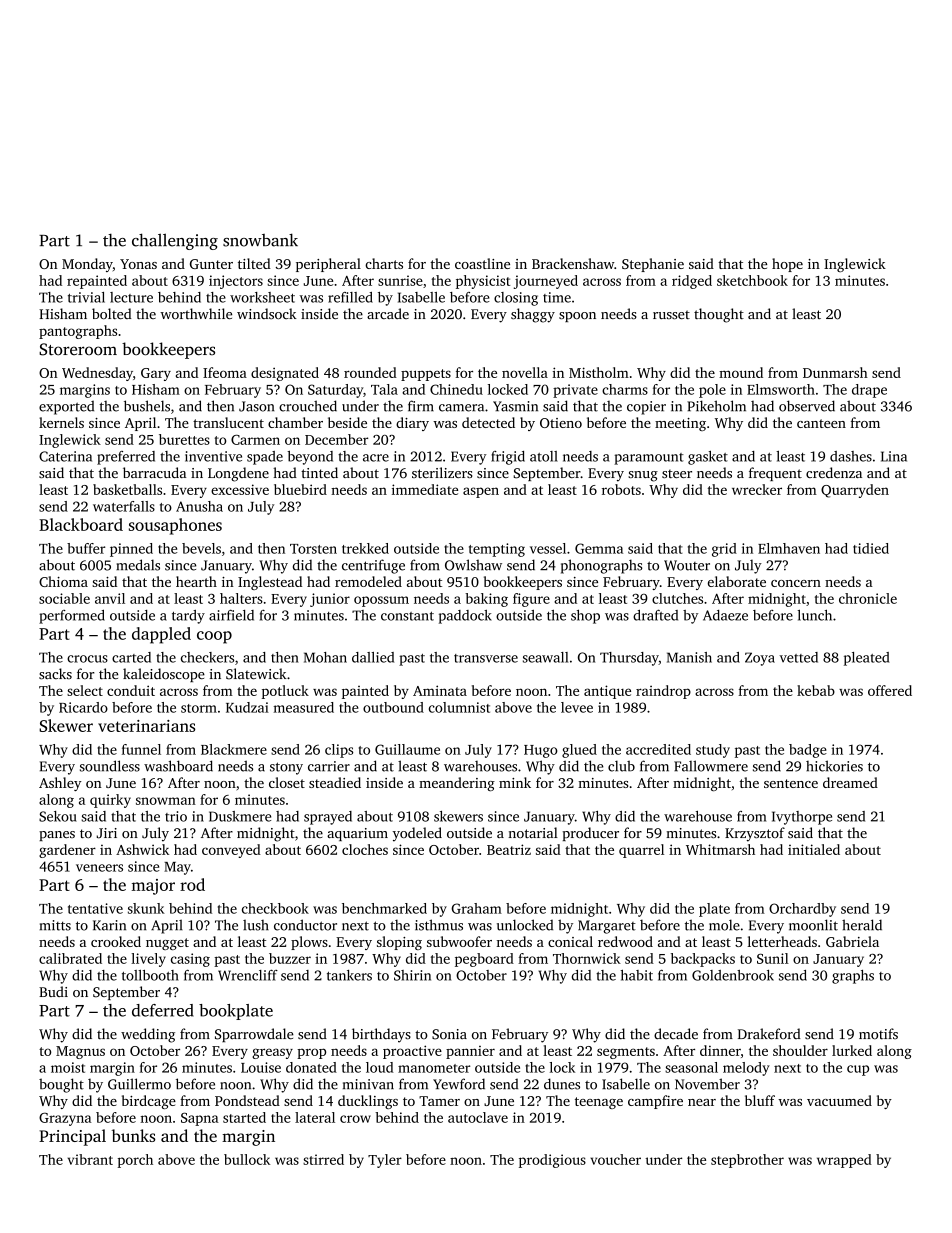 This document has height=1233, width=952. I want to click on Stephanie, so click(653, 265).
